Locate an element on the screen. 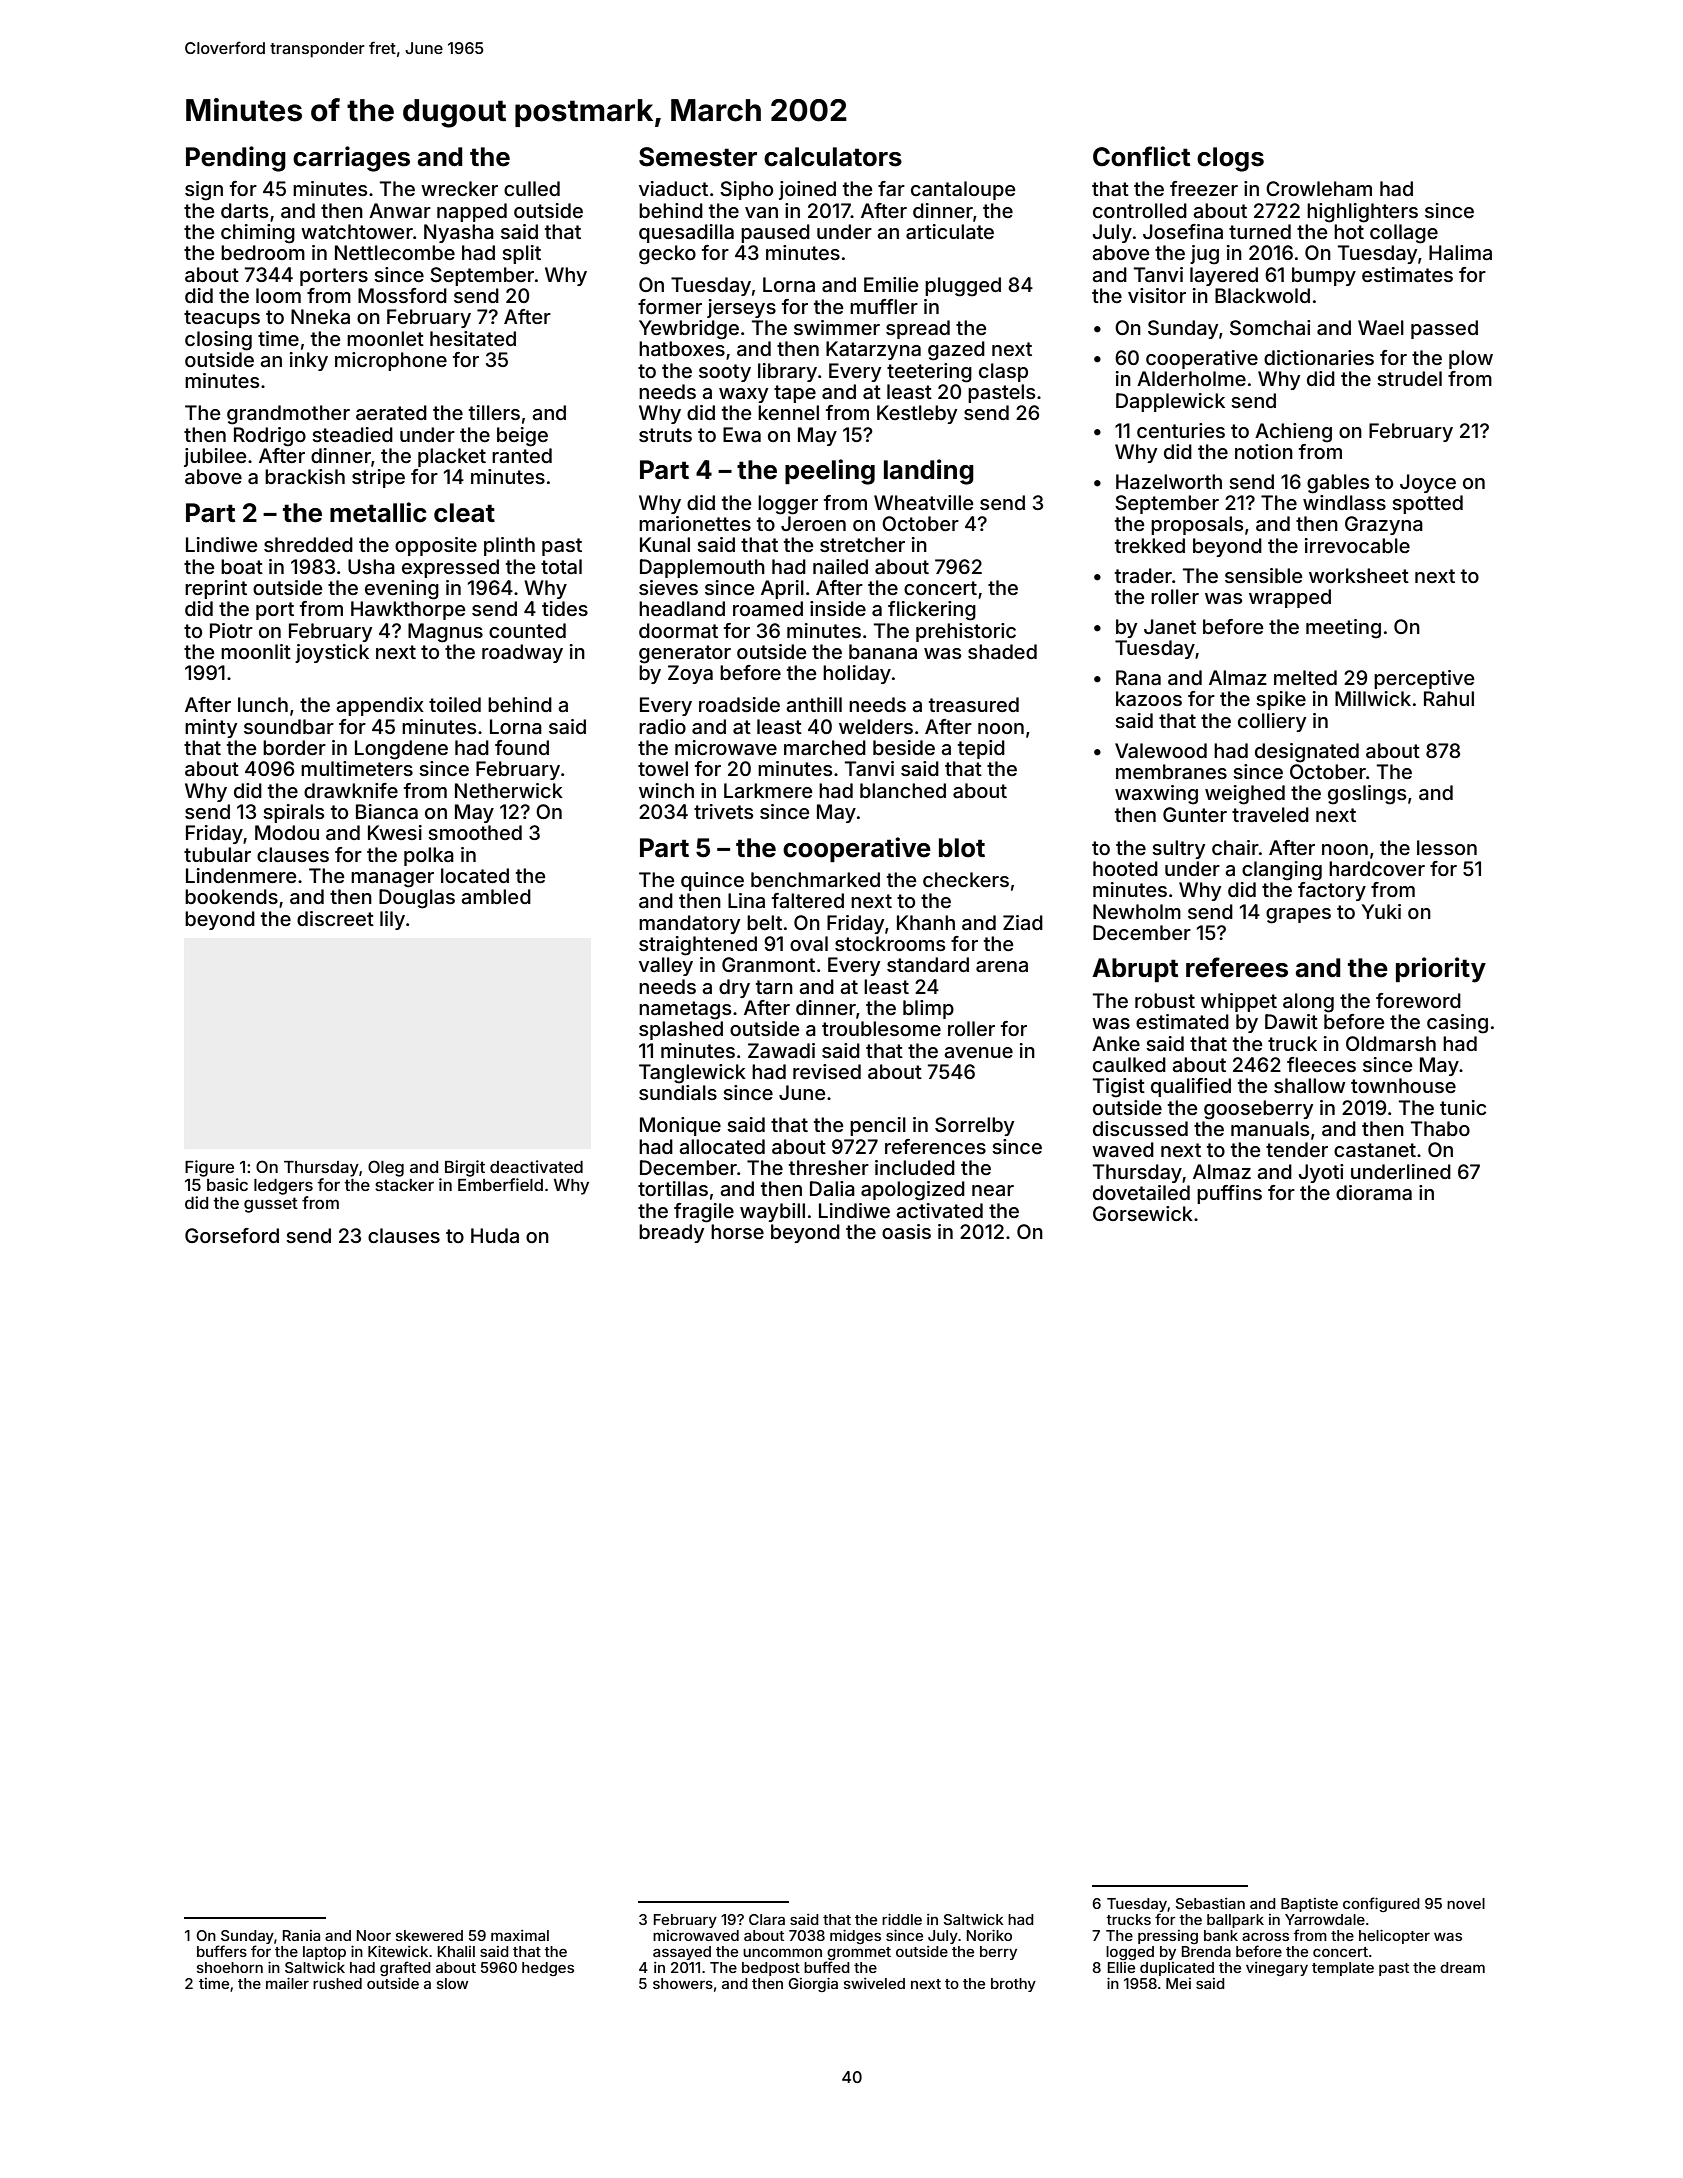  Sebastian is located at coordinates (1210, 1903).
